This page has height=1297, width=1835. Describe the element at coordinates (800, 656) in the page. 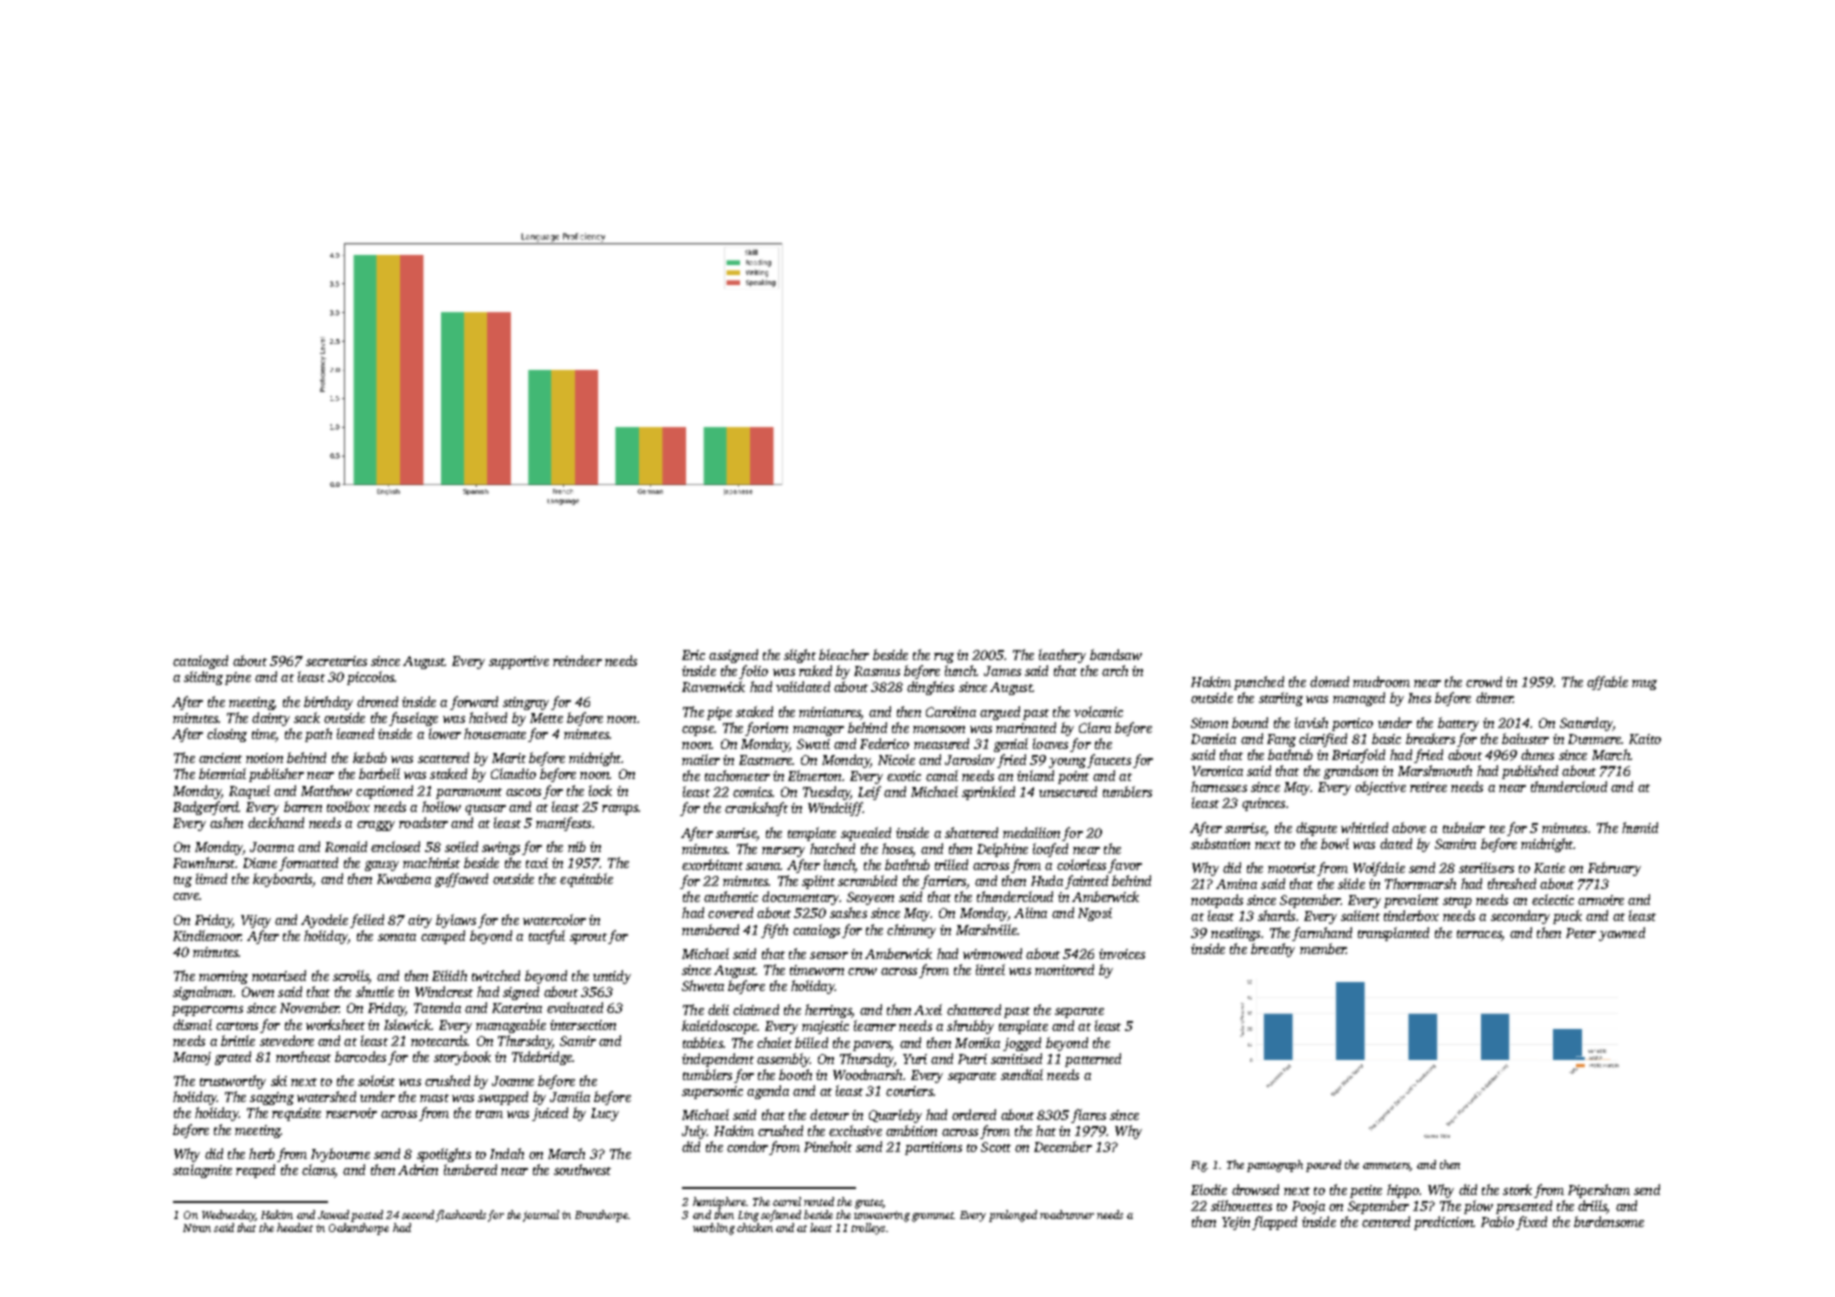

I see `slight` at that location.
